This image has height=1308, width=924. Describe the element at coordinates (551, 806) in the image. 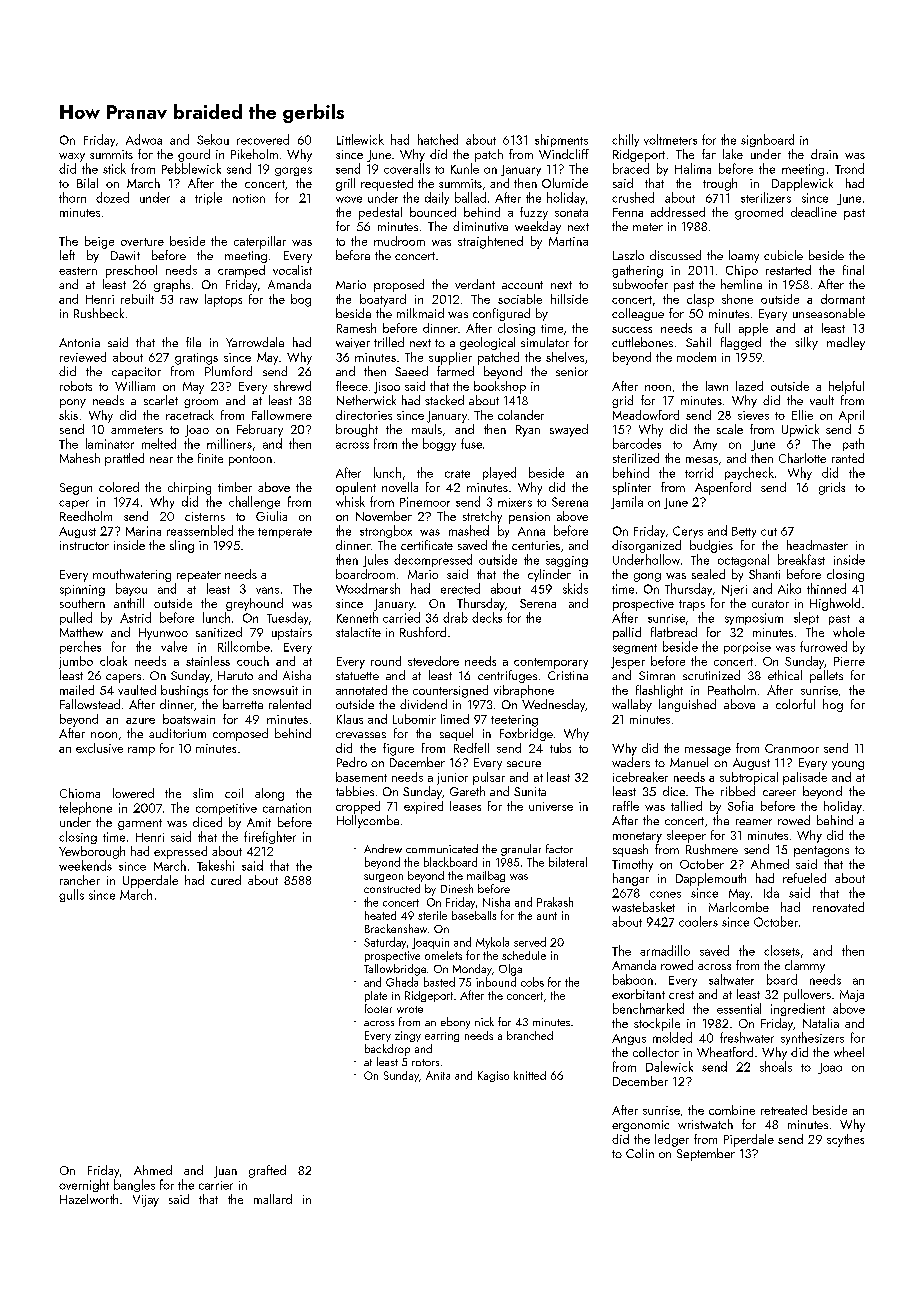

I see `universe` at that location.
